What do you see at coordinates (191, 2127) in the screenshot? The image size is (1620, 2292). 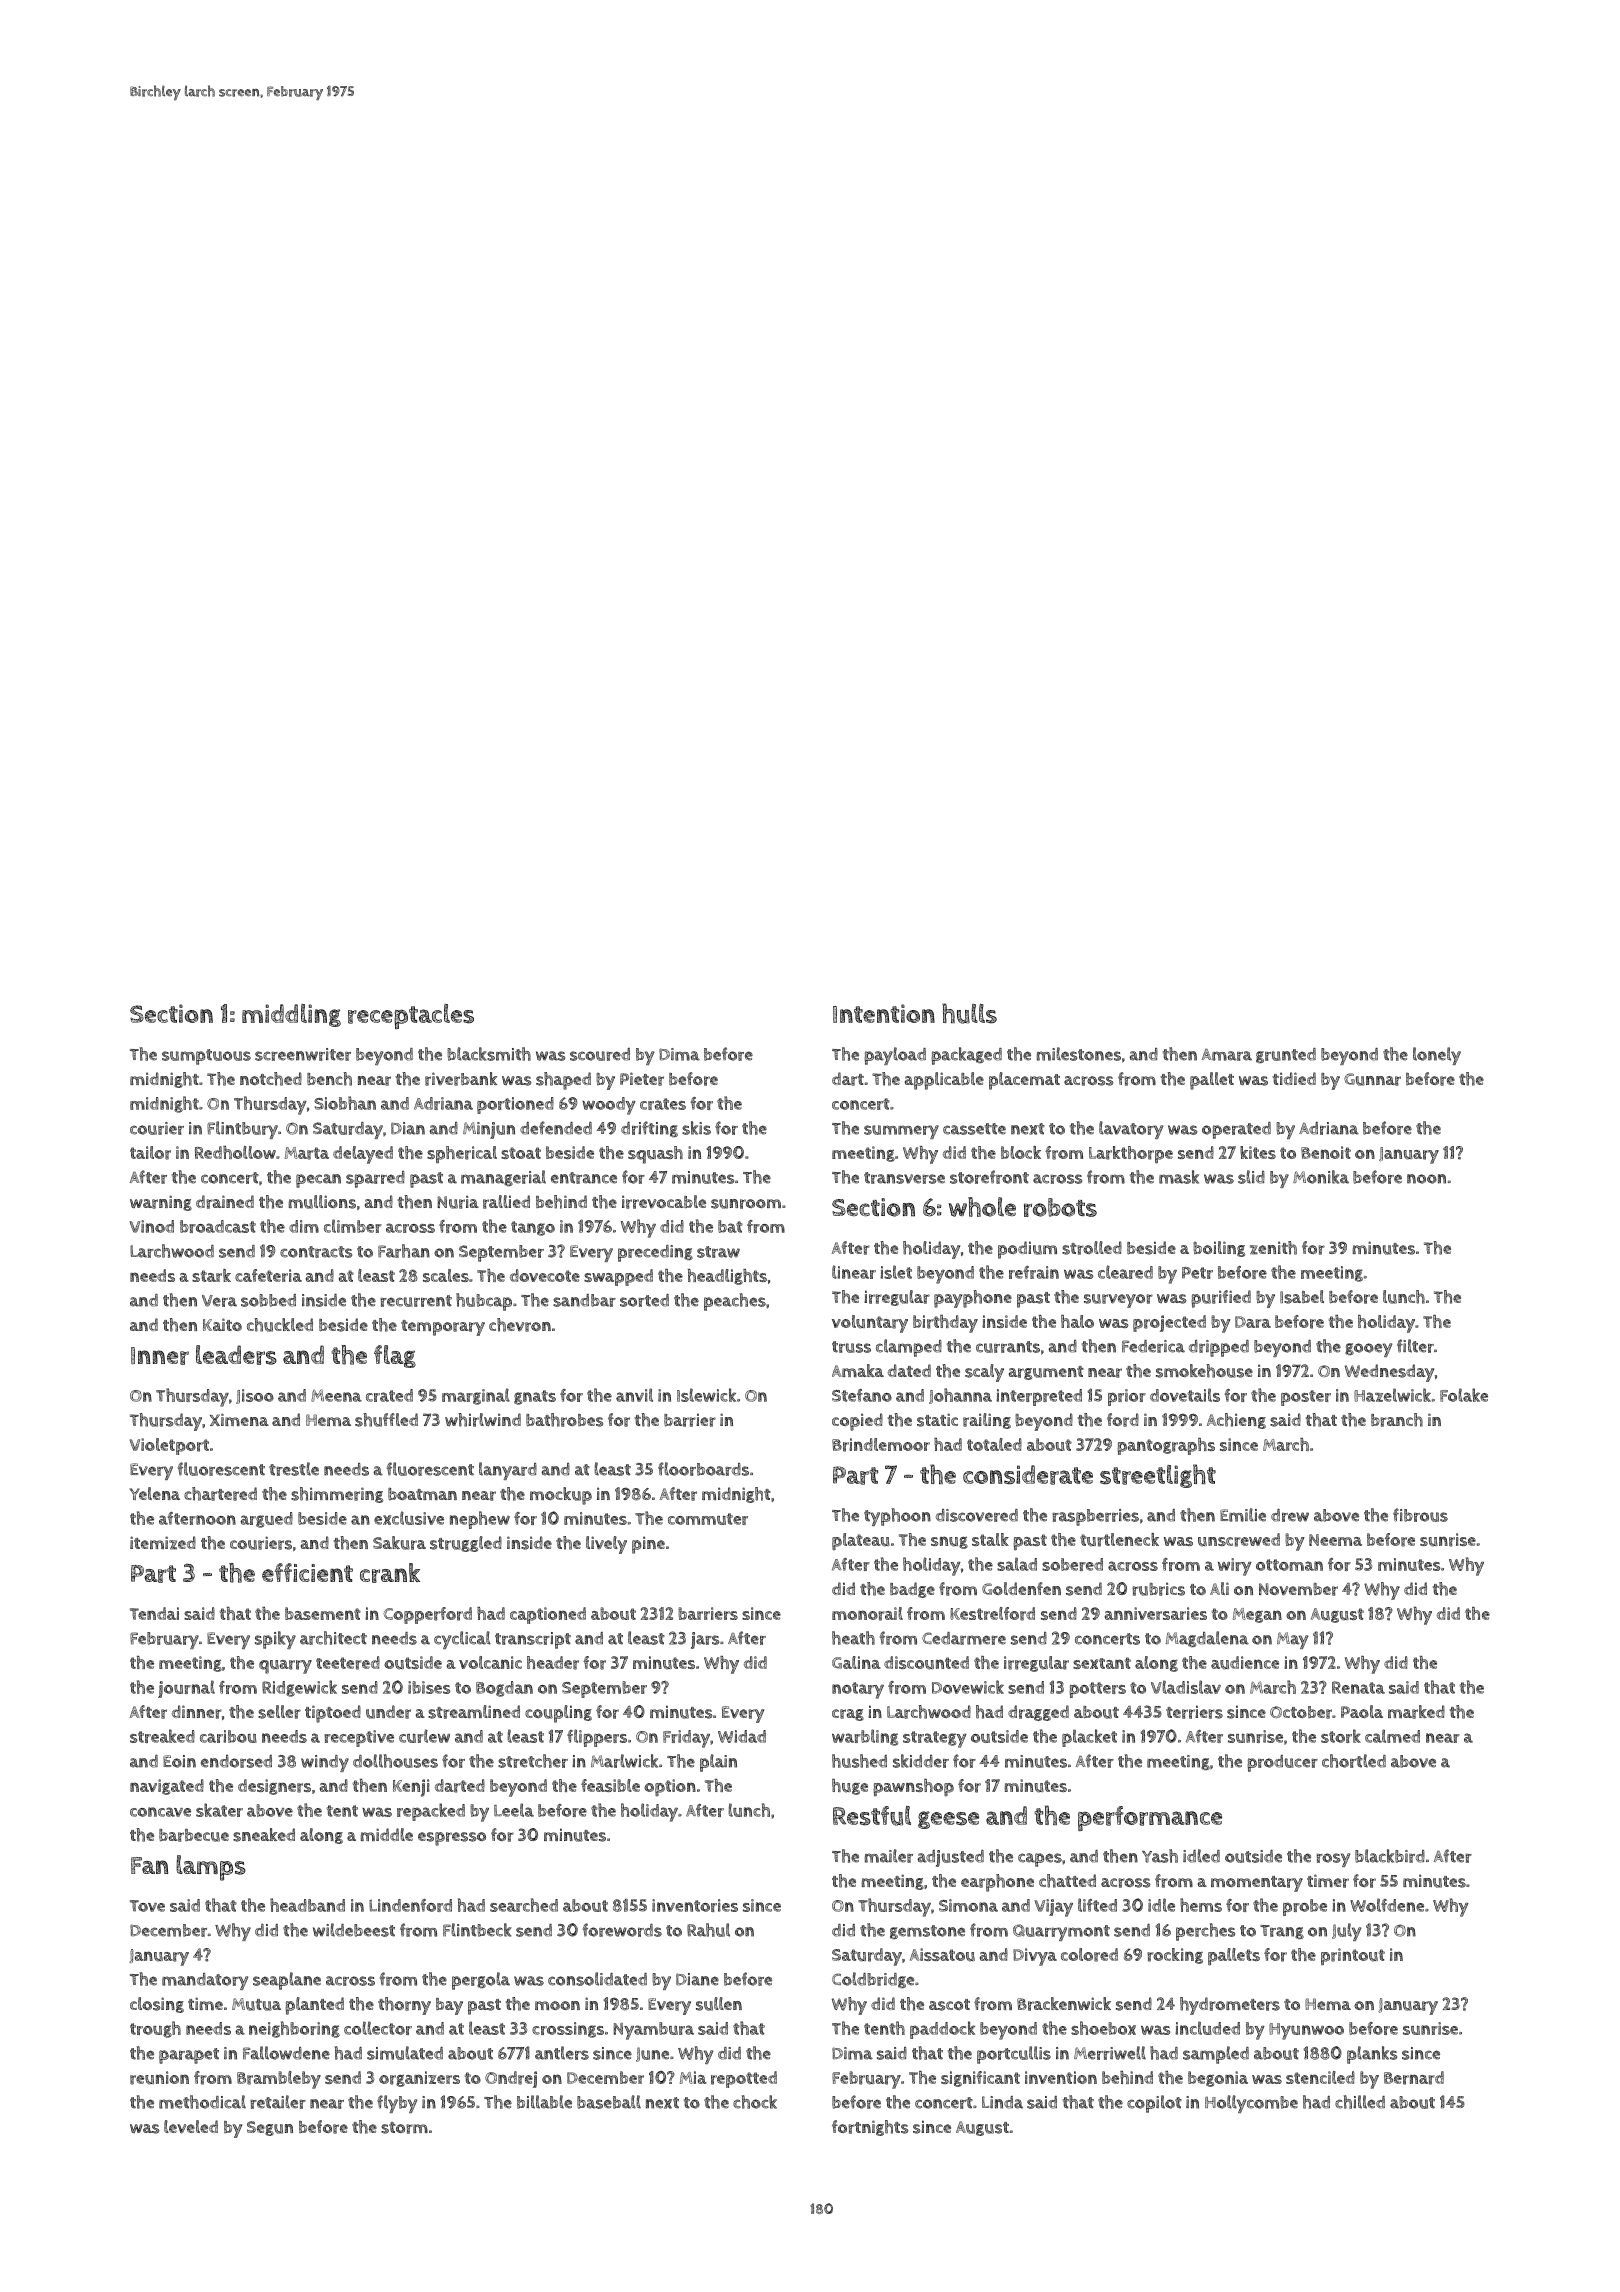 I see `leveled` at bounding box center [191, 2127].
